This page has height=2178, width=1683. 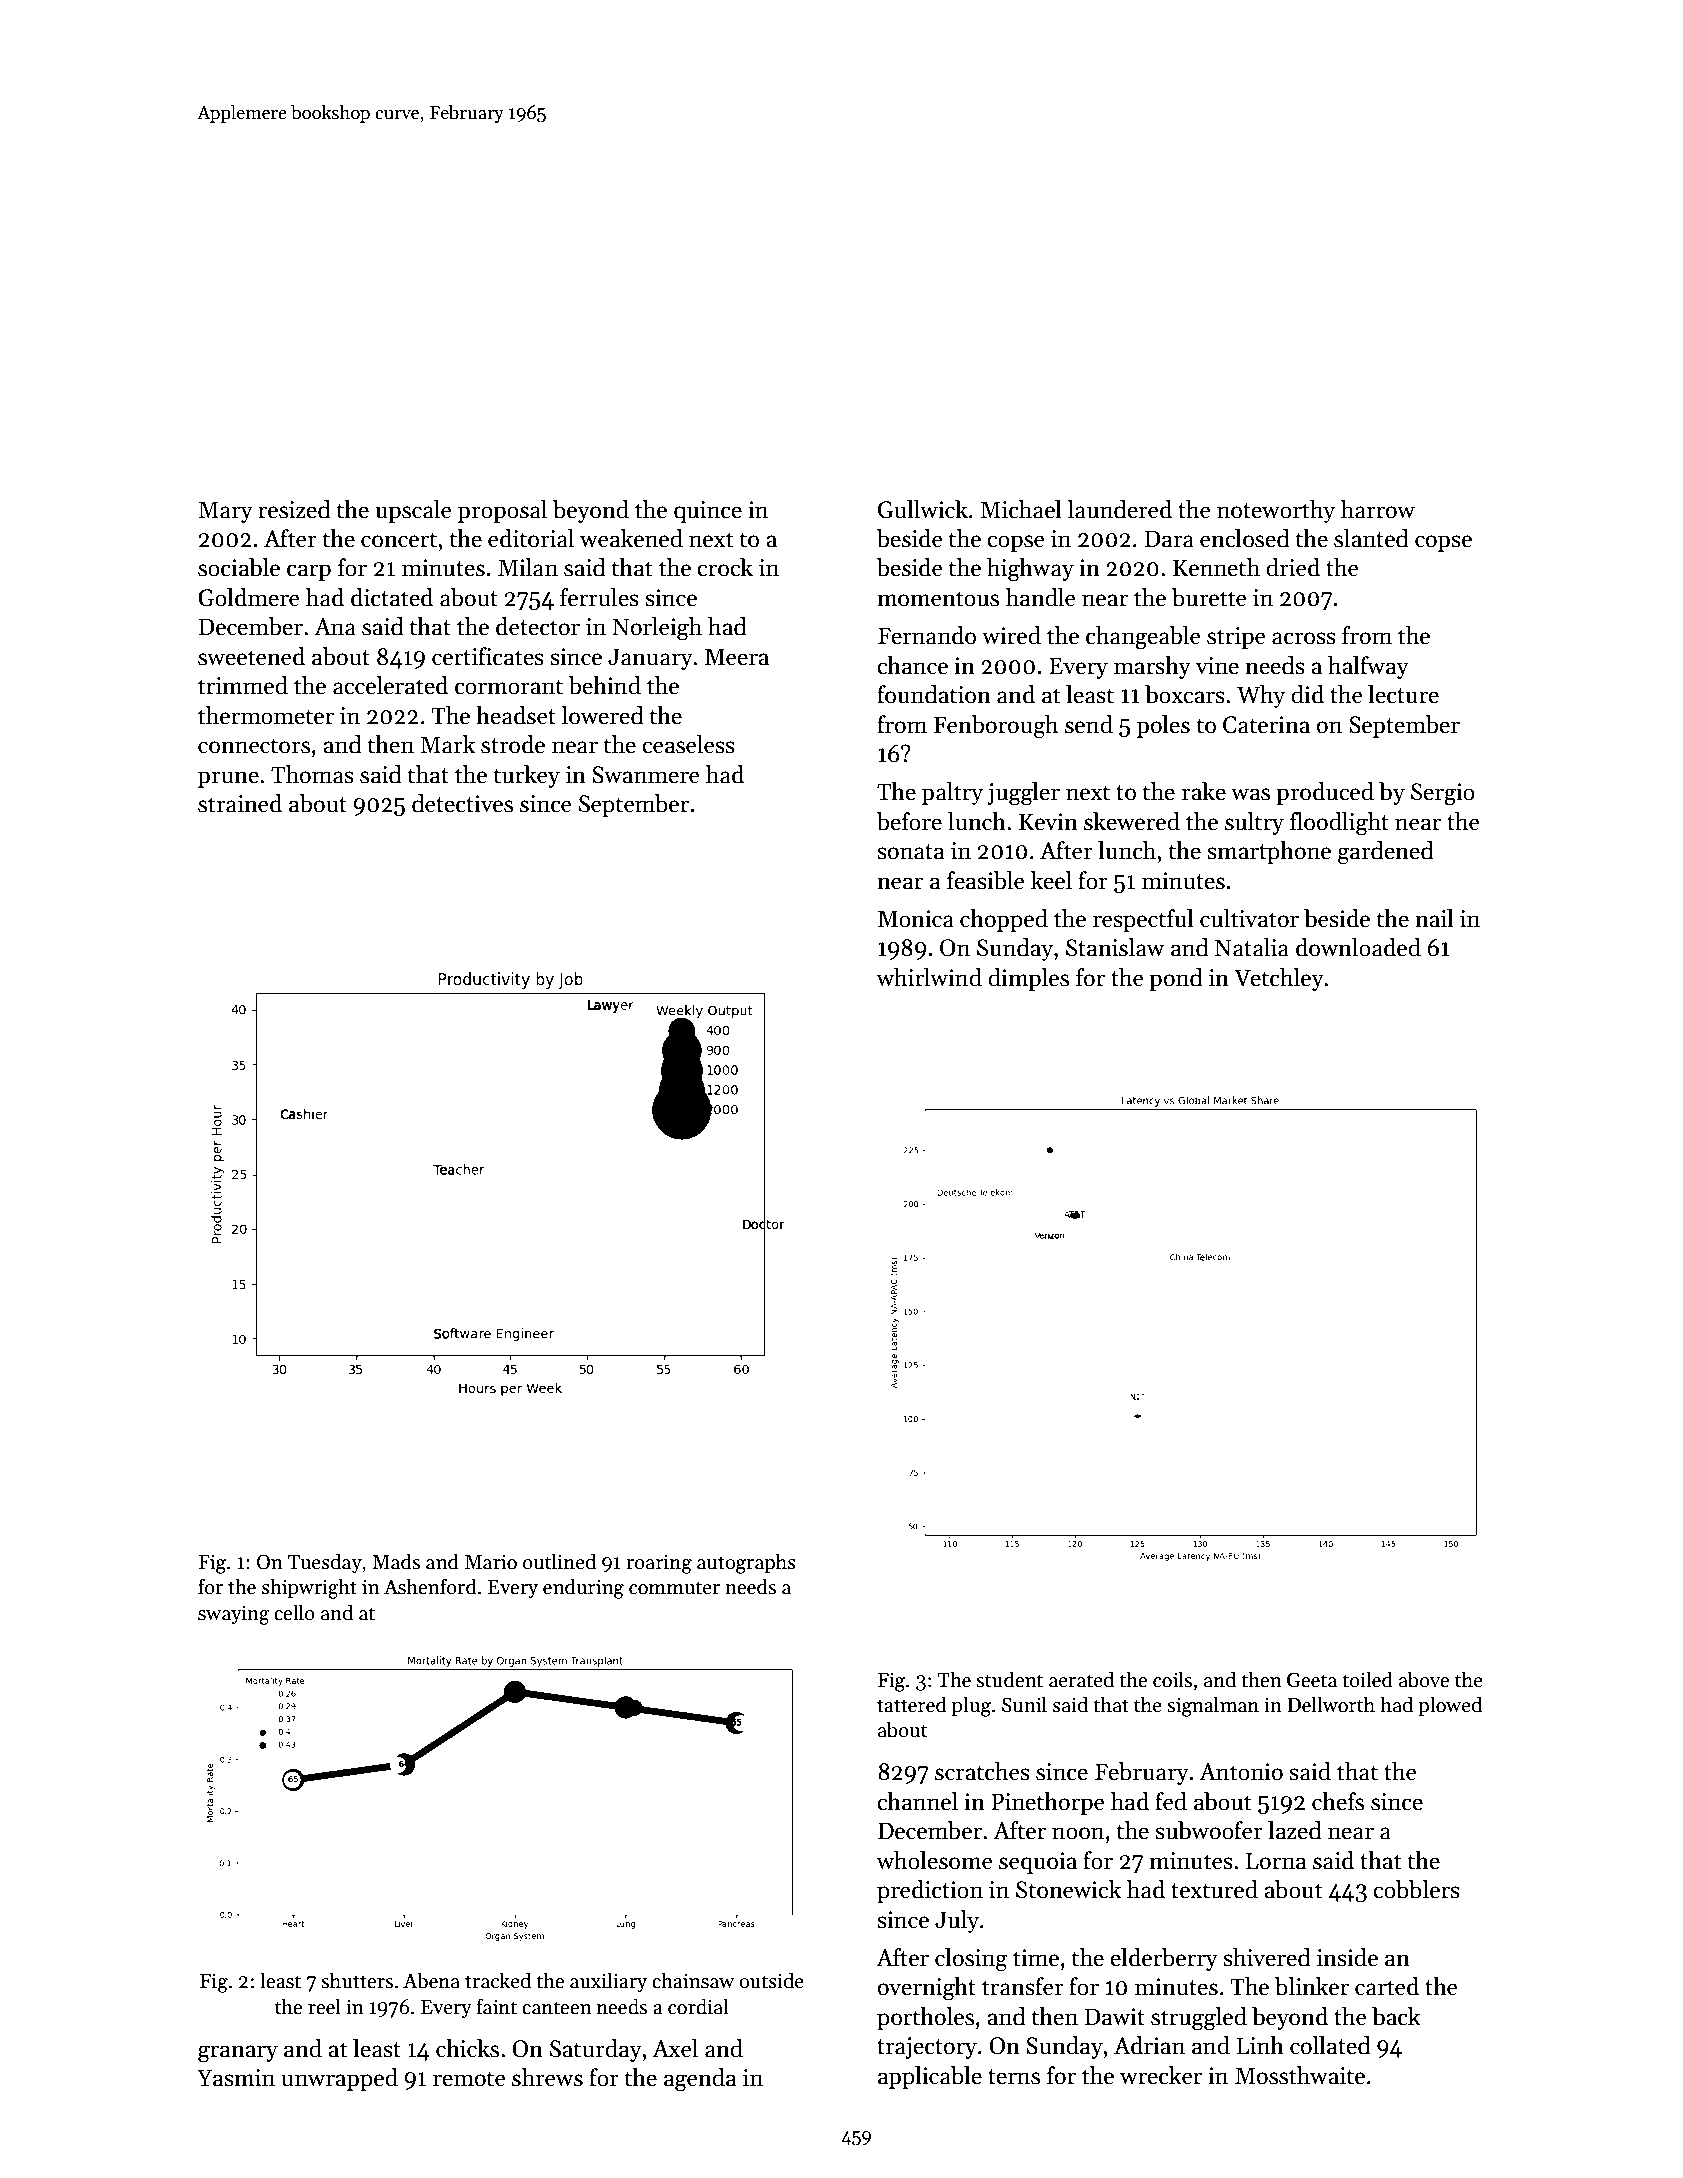 I want to click on editorial, so click(x=531, y=538).
